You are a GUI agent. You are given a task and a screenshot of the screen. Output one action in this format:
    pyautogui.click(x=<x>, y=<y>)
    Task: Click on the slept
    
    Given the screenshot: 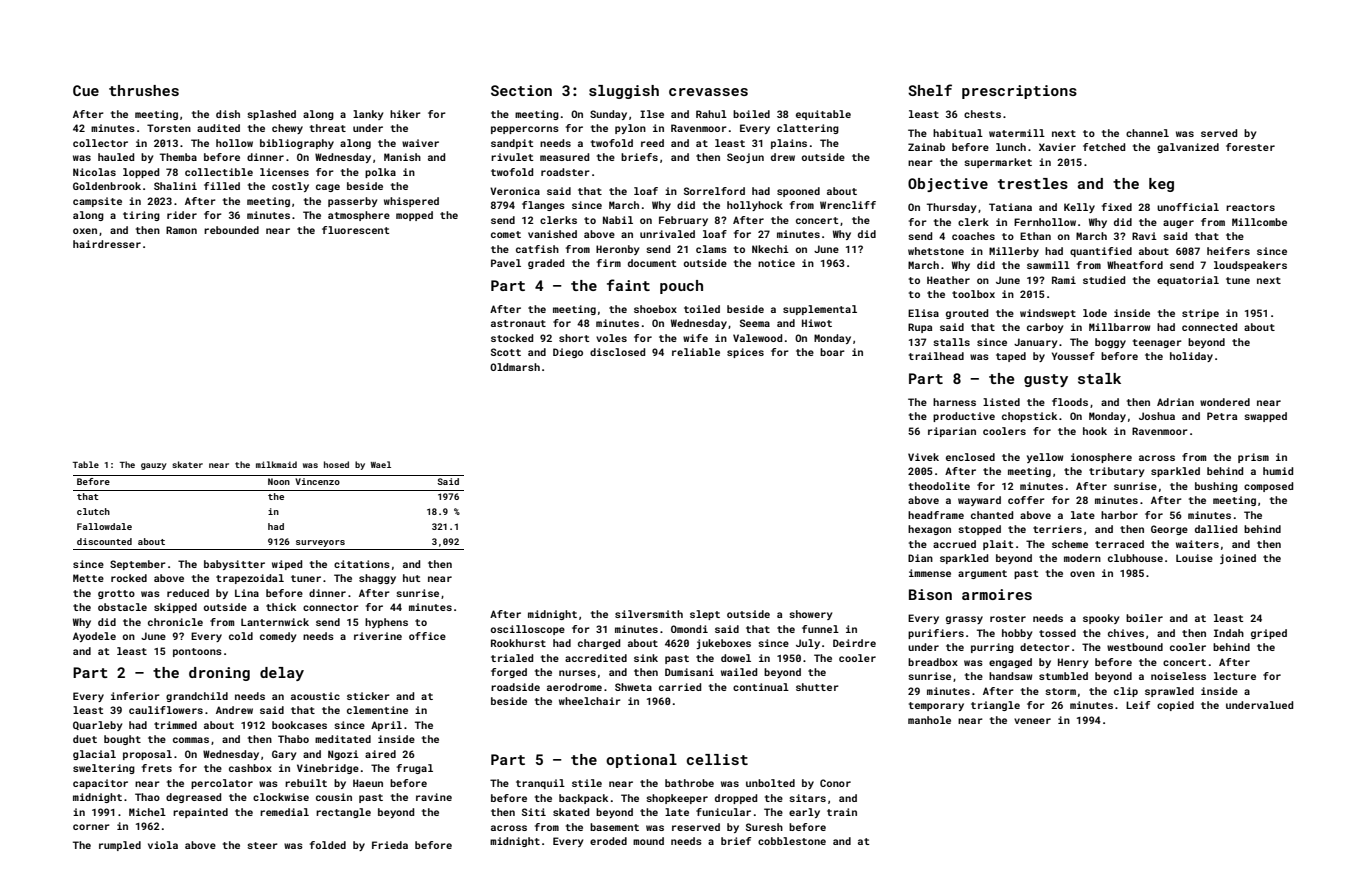 What is the action you would take?
    pyautogui.click(x=705, y=615)
